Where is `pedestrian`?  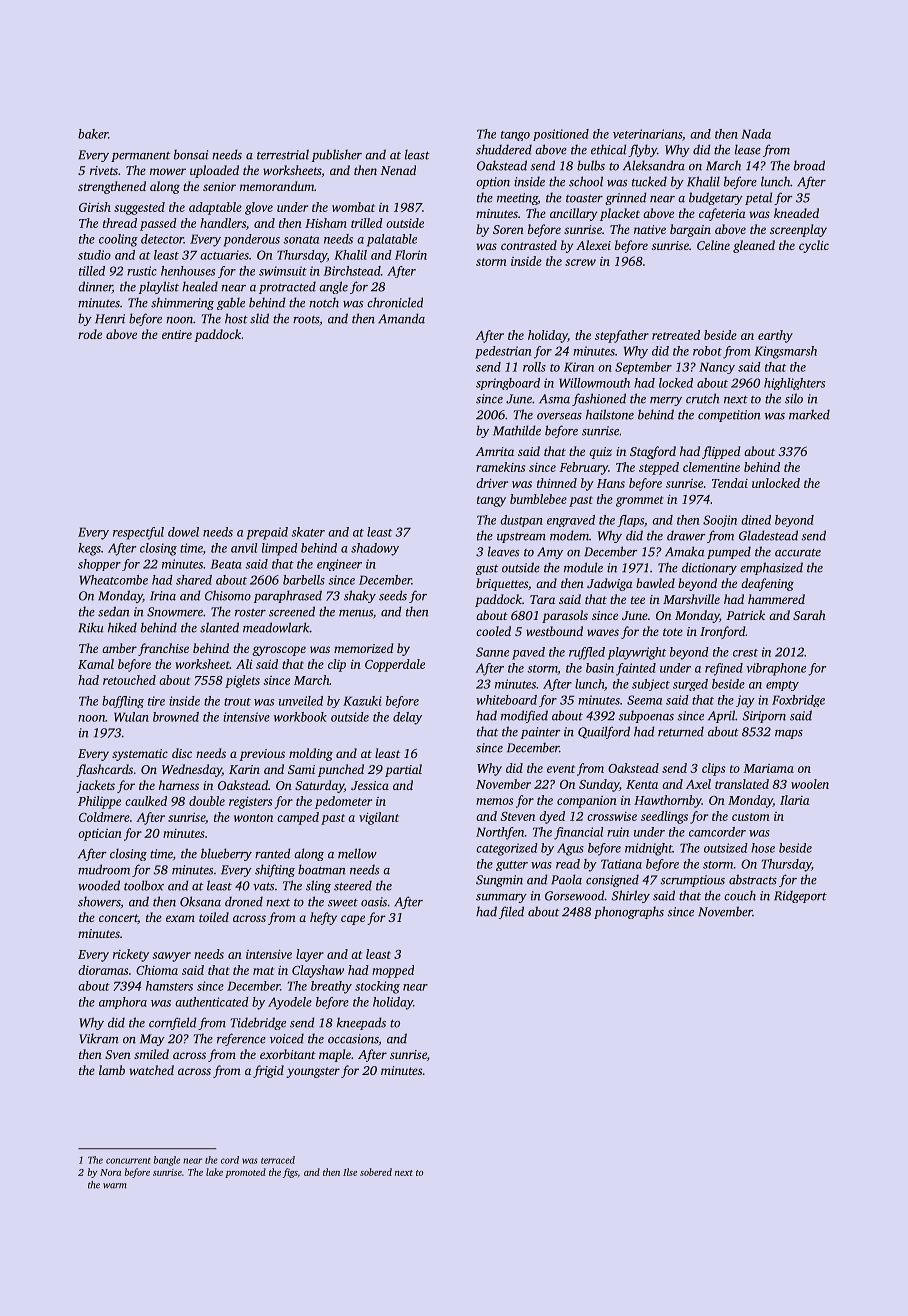 pedestrian is located at coordinates (503, 352).
